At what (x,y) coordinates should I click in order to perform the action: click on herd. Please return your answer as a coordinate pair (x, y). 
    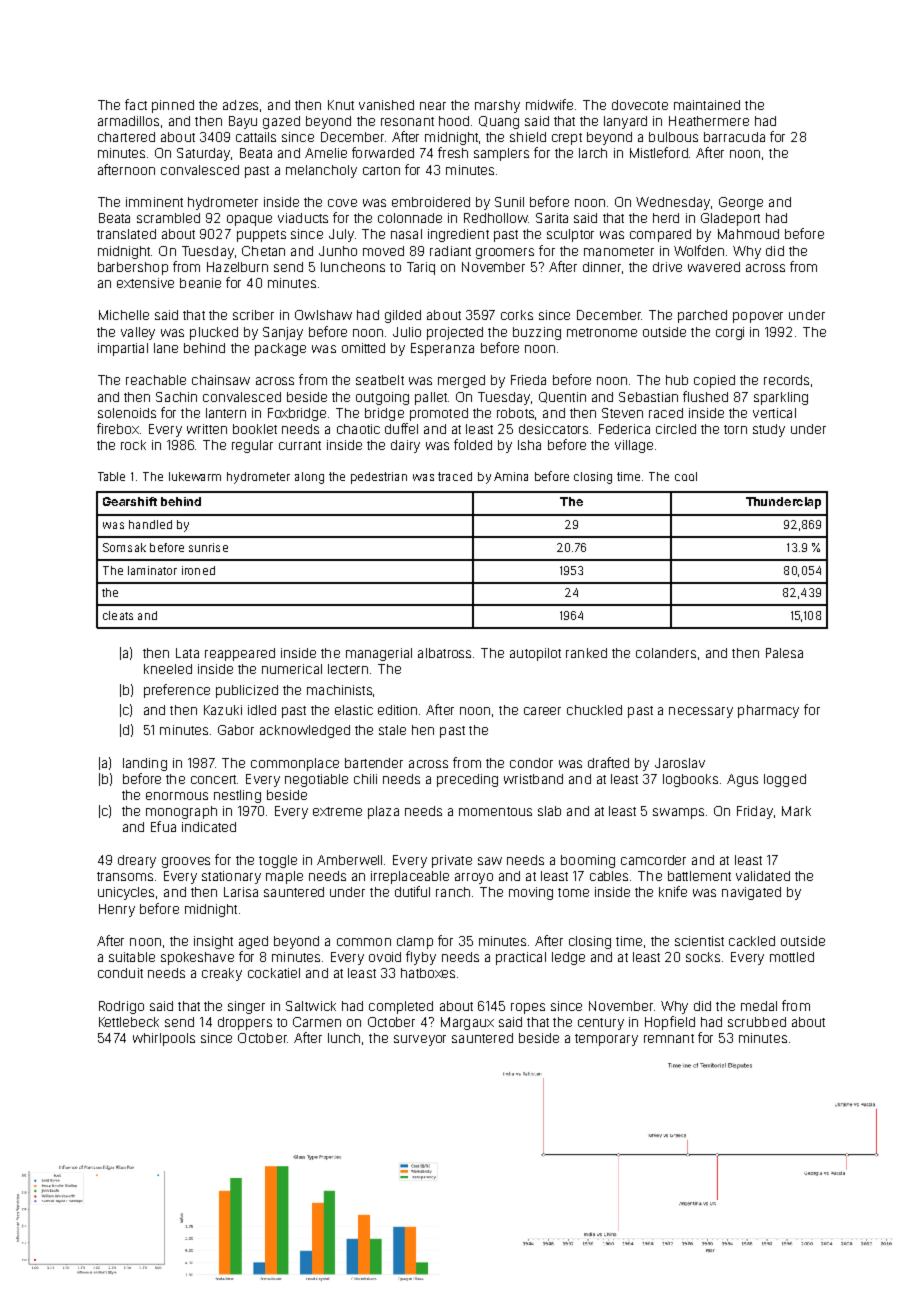
    Looking at the image, I should click on (666, 218).
